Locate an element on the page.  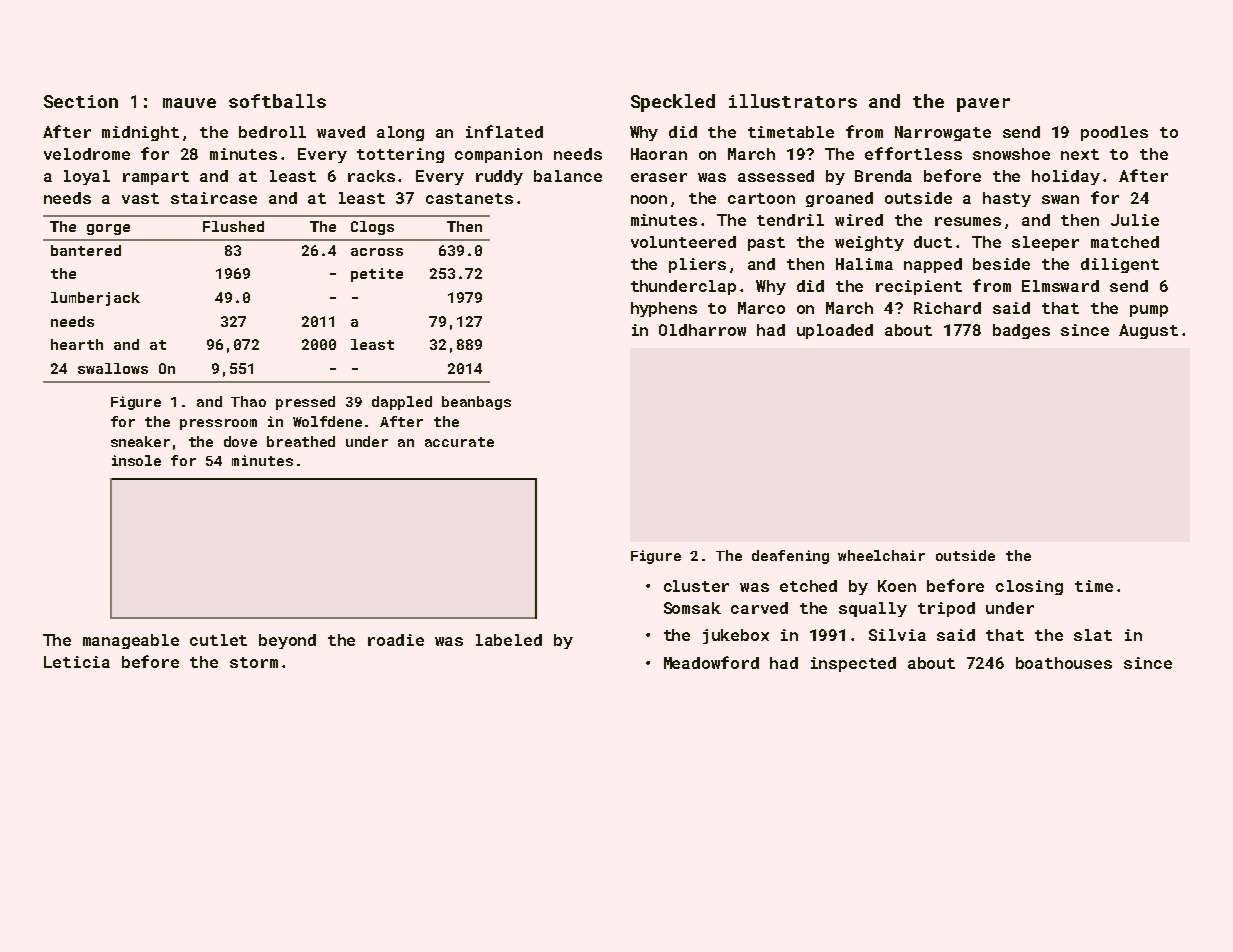
swallows is located at coordinates (113, 368).
